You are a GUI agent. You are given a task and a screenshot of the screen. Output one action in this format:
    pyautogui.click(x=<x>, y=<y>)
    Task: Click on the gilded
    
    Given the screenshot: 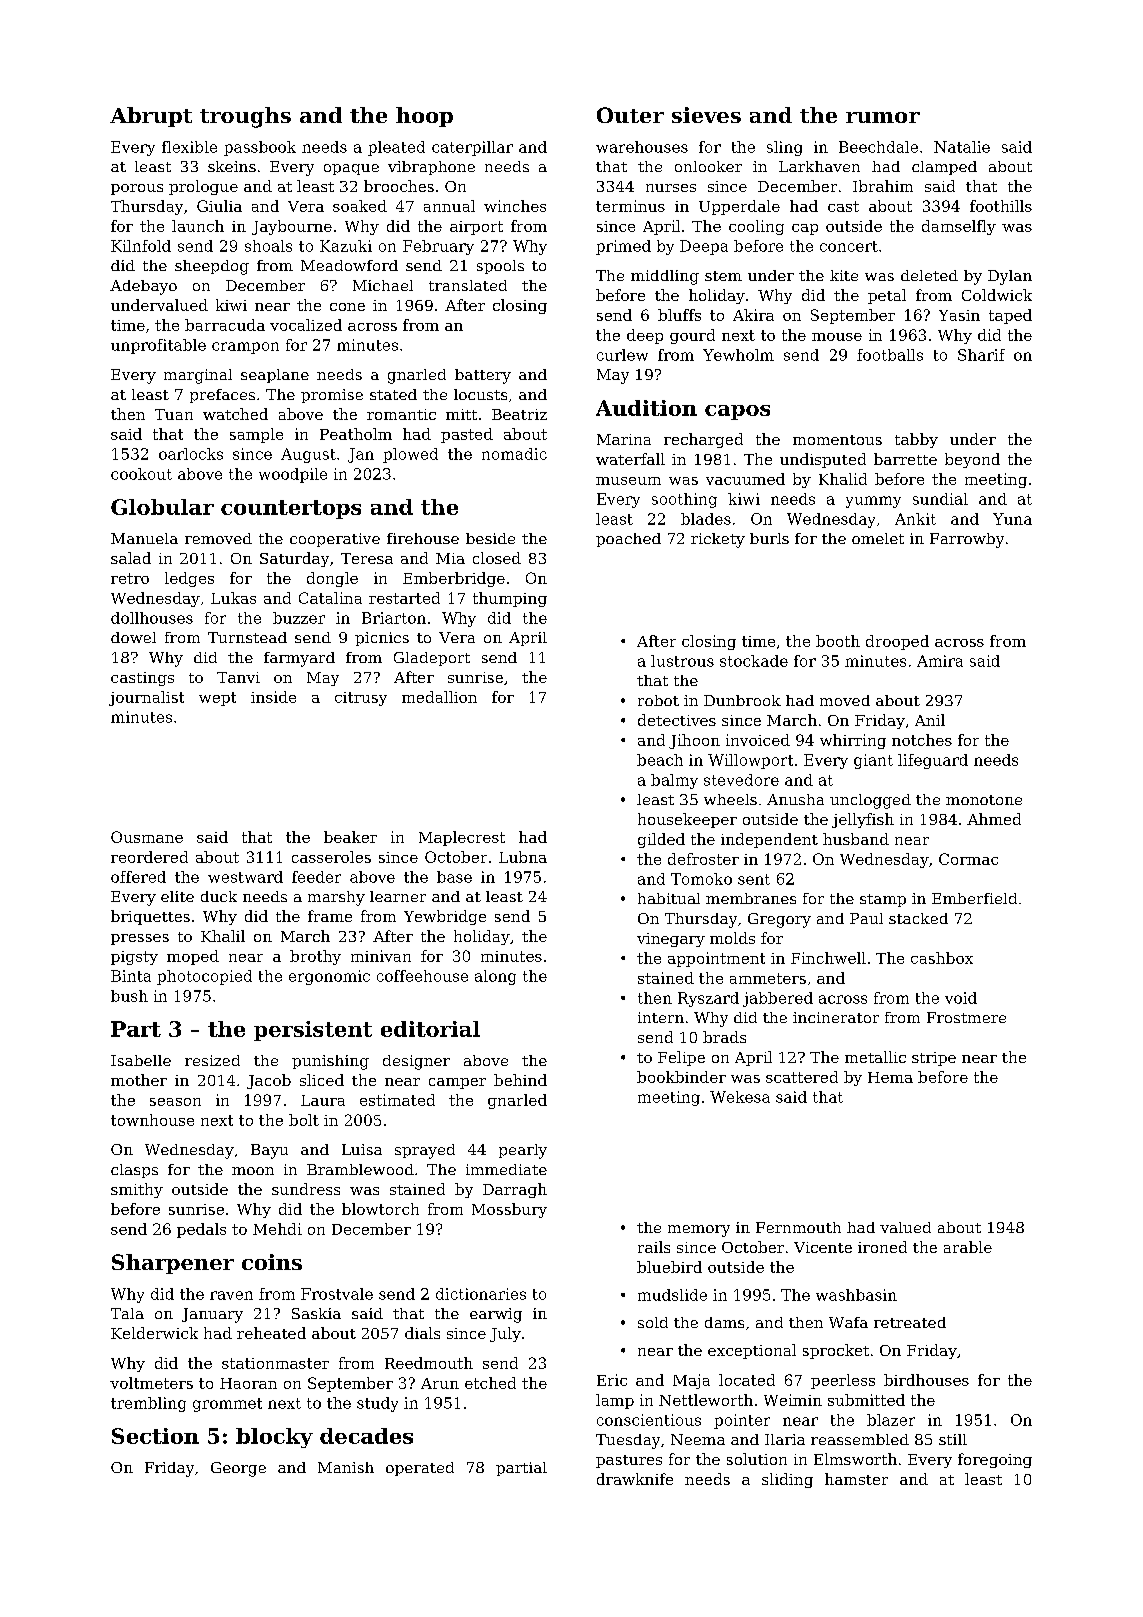 What is the action you would take?
    pyautogui.click(x=661, y=840)
